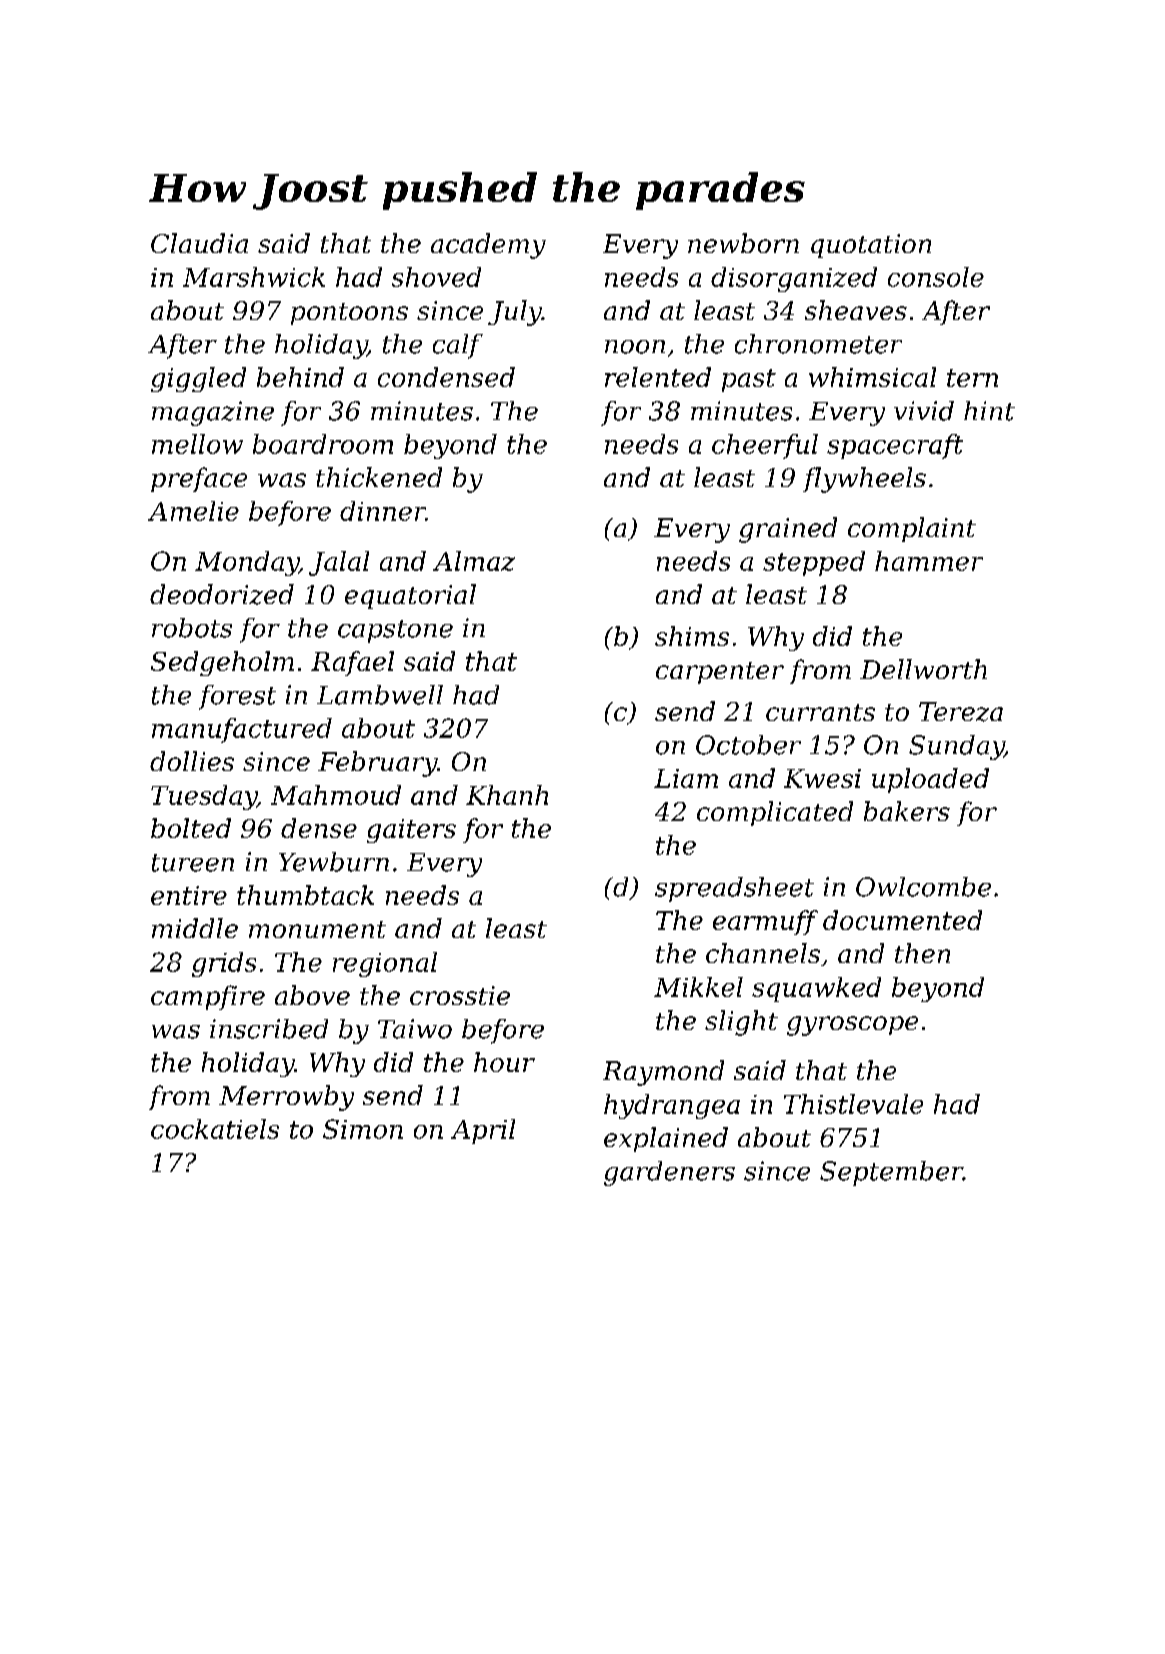  What do you see at coordinates (193, 511) in the page?
I see `Amelie` at bounding box center [193, 511].
